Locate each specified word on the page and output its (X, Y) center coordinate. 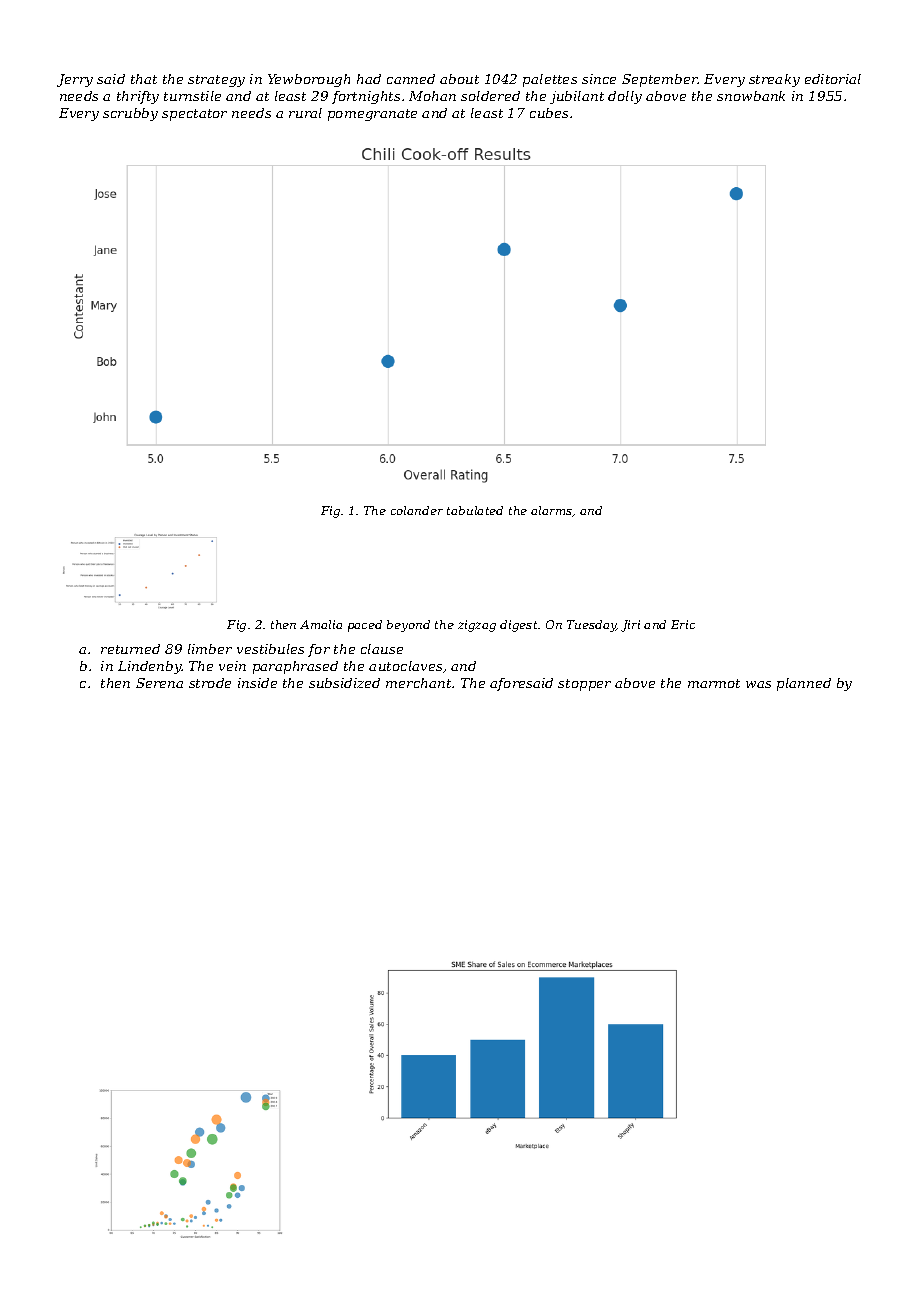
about (459, 79)
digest (518, 626)
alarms (552, 511)
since (599, 79)
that (144, 79)
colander (417, 510)
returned (130, 649)
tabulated (475, 510)
